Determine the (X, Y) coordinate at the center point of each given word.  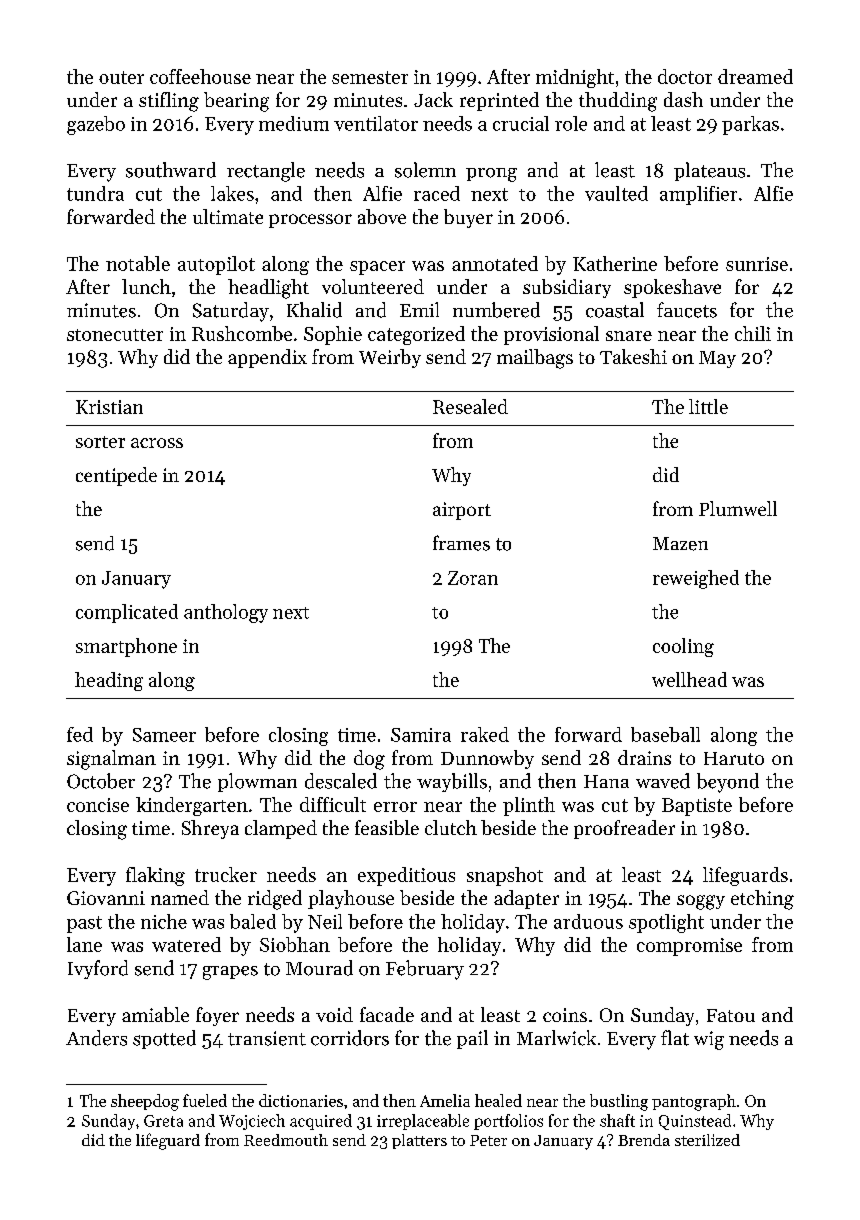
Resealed (470, 406)
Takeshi (633, 356)
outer (121, 77)
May (717, 359)
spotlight (666, 923)
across (157, 443)
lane (84, 944)
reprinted (499, 101)
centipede (116, 476)
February (425, 970)
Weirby (390, 358)
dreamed (755, 76)
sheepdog (145, 1102)
